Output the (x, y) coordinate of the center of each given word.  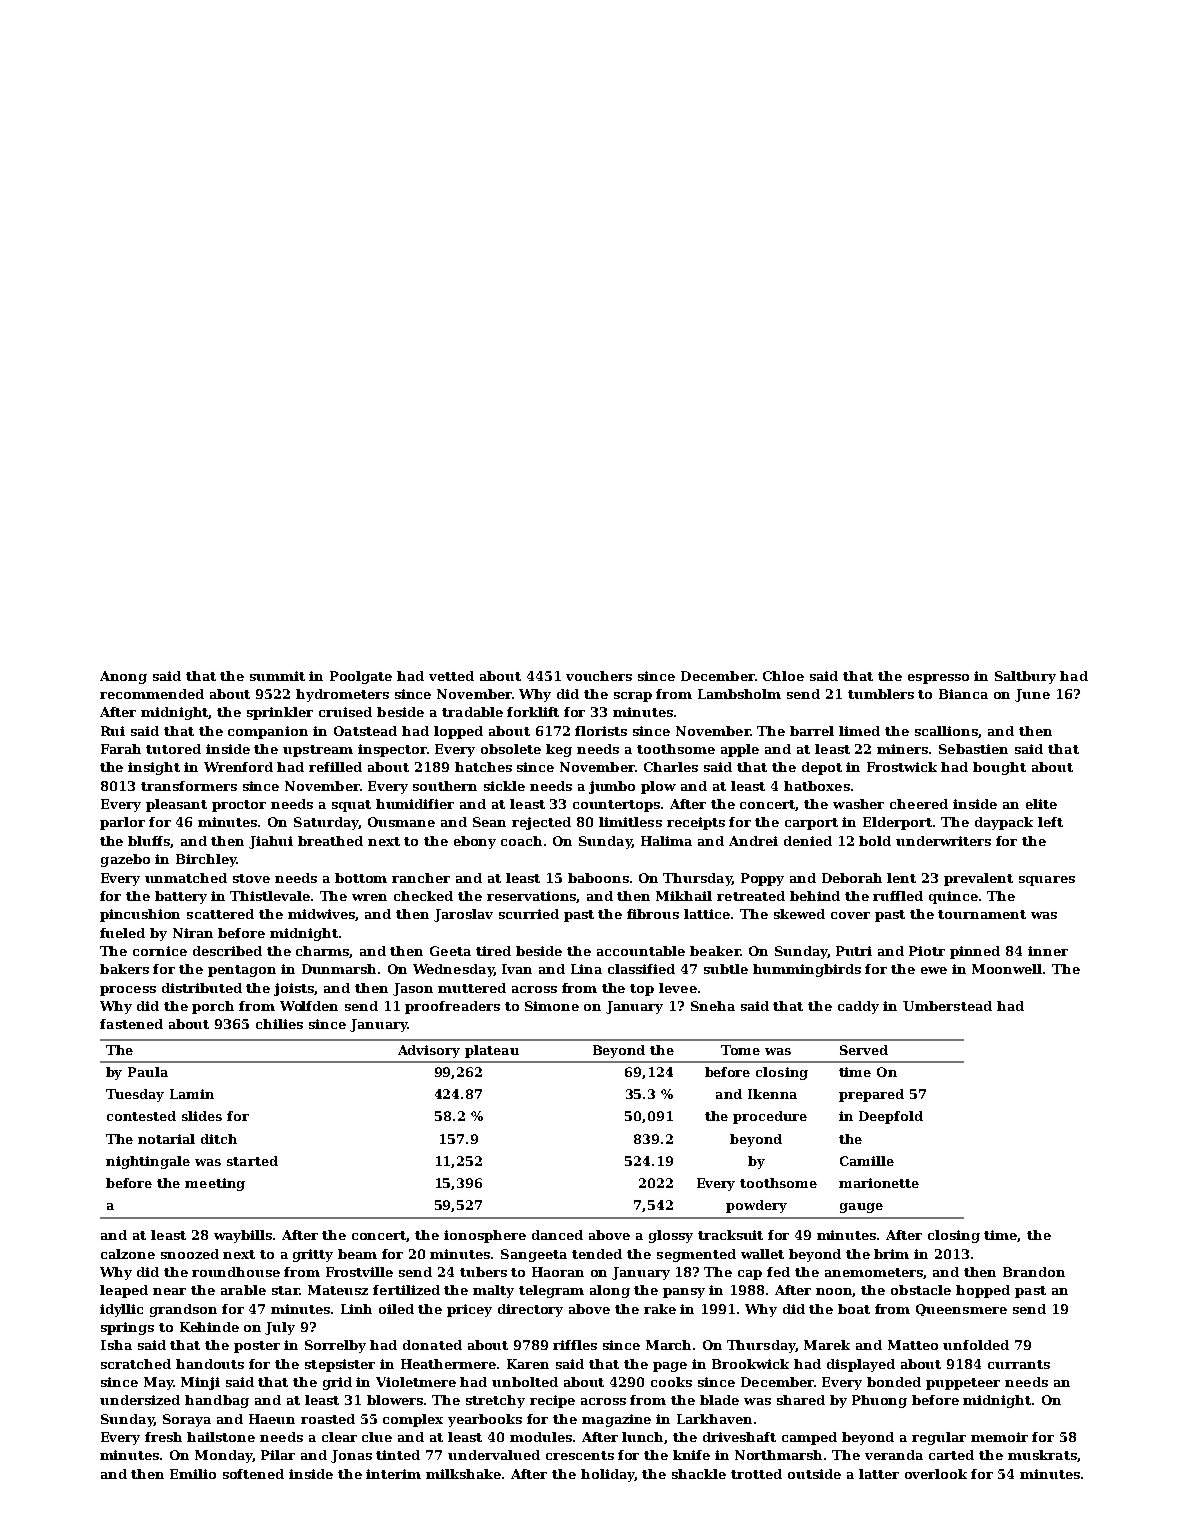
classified (641, 969)
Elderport (897, 823)
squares (1047, 881)
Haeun (272, 1419)
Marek (827, 1345)
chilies (279, 1024)
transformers (189, 786)
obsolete (511, 749)
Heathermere (448, 1364)
